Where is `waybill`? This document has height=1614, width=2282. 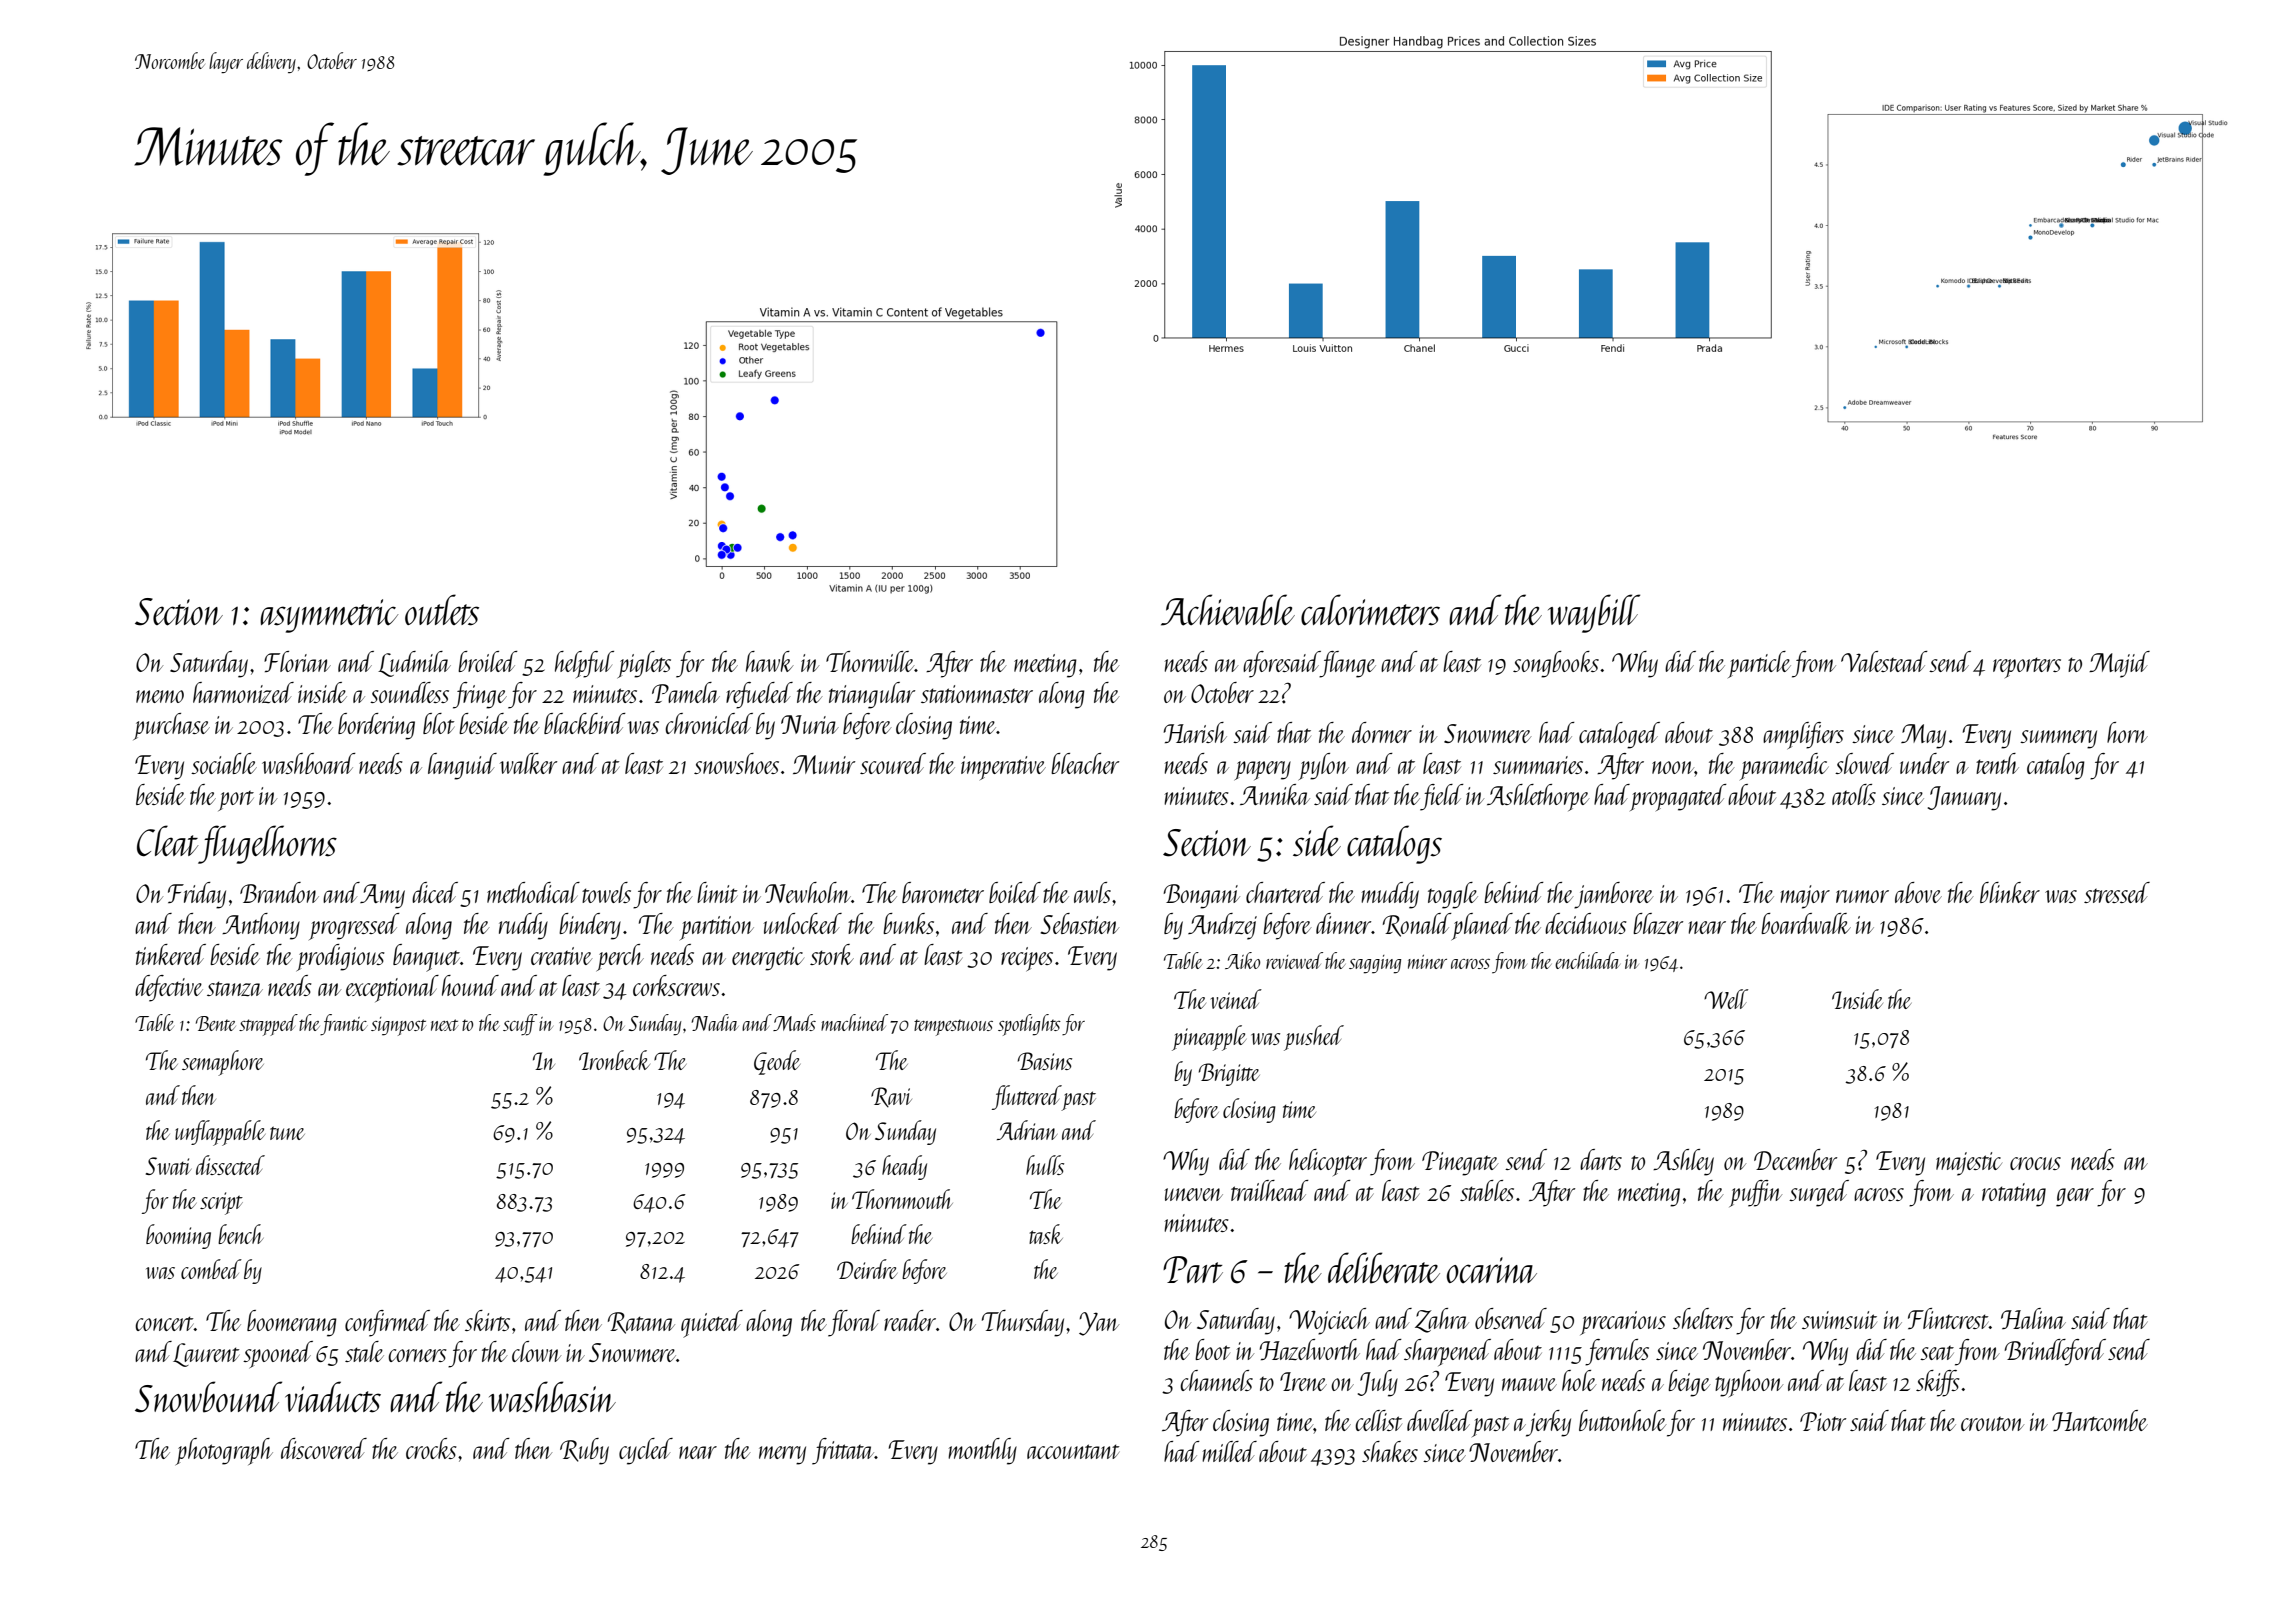 waybill is located at coordinates (1594, 613).
